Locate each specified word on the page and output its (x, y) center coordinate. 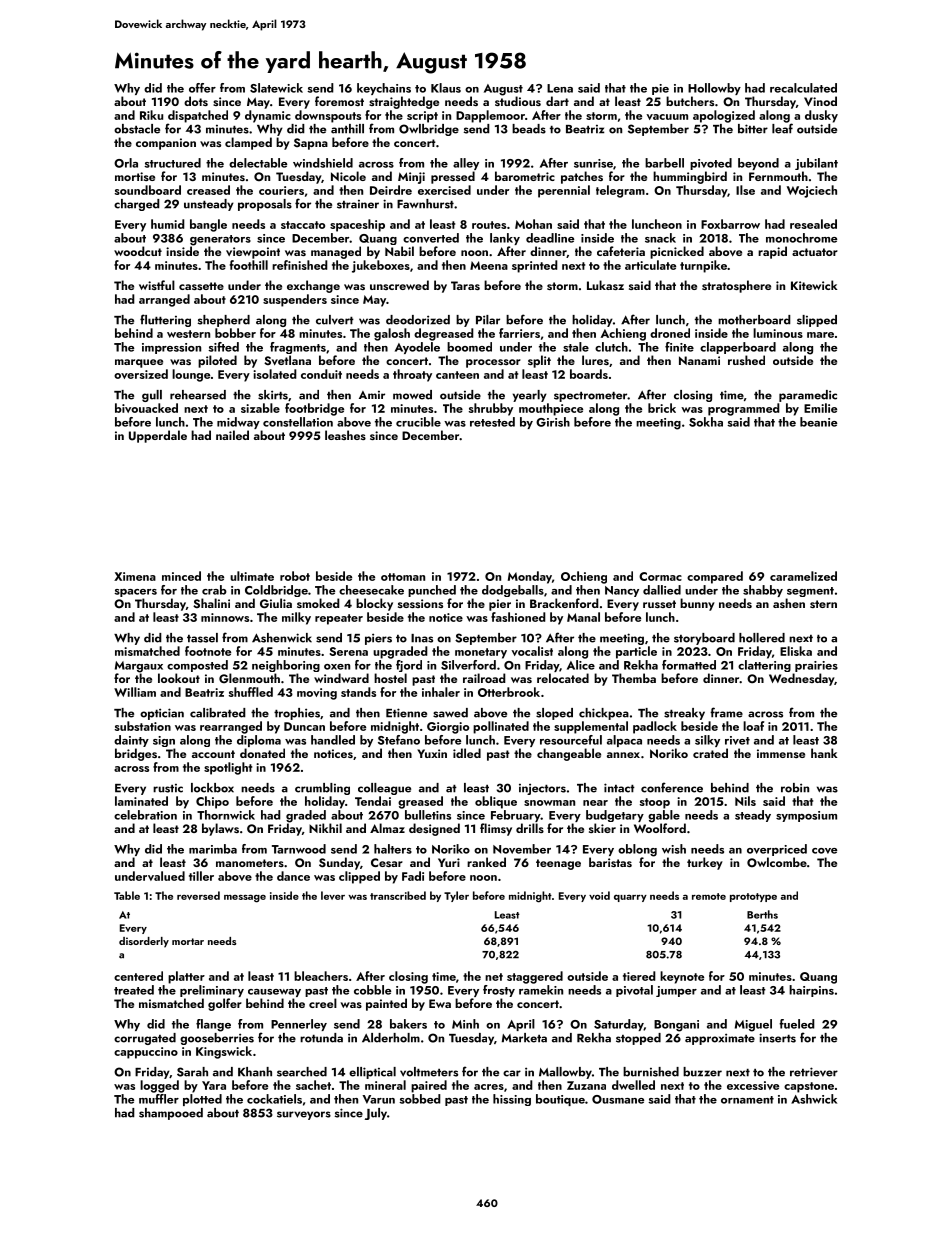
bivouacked (146, 408)
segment (810, 592)
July (376, 1114)
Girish (553, 422)
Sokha (706, 422)
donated (262, 753)
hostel (390, 678)
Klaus (446, 88)
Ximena (135, 576)
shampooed (171, 1114)
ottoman (403, 577)
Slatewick (276, 88)
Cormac (660, 576)
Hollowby (714, 89)
